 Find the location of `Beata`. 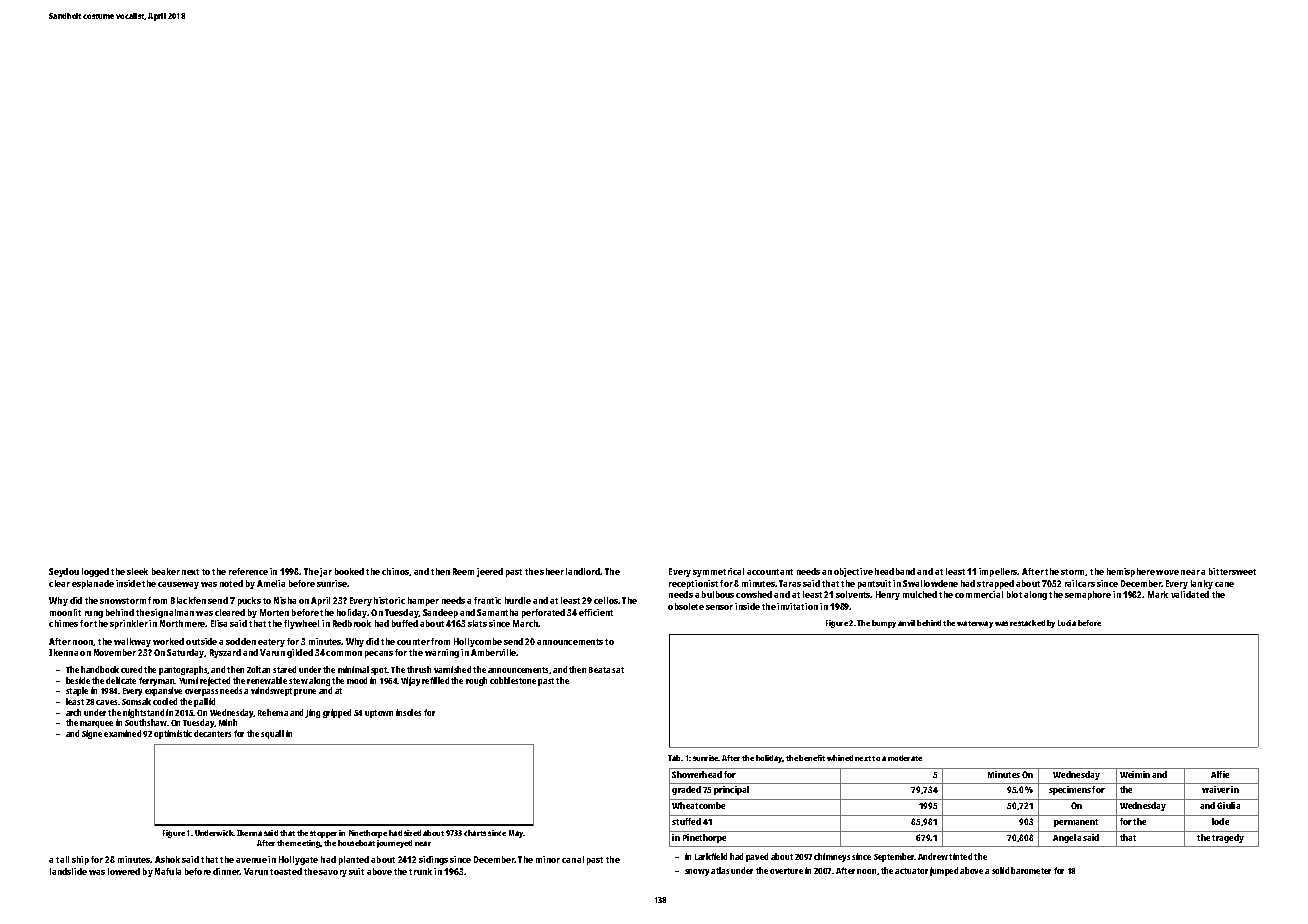

Beata is located at coordinates (599, 670).
